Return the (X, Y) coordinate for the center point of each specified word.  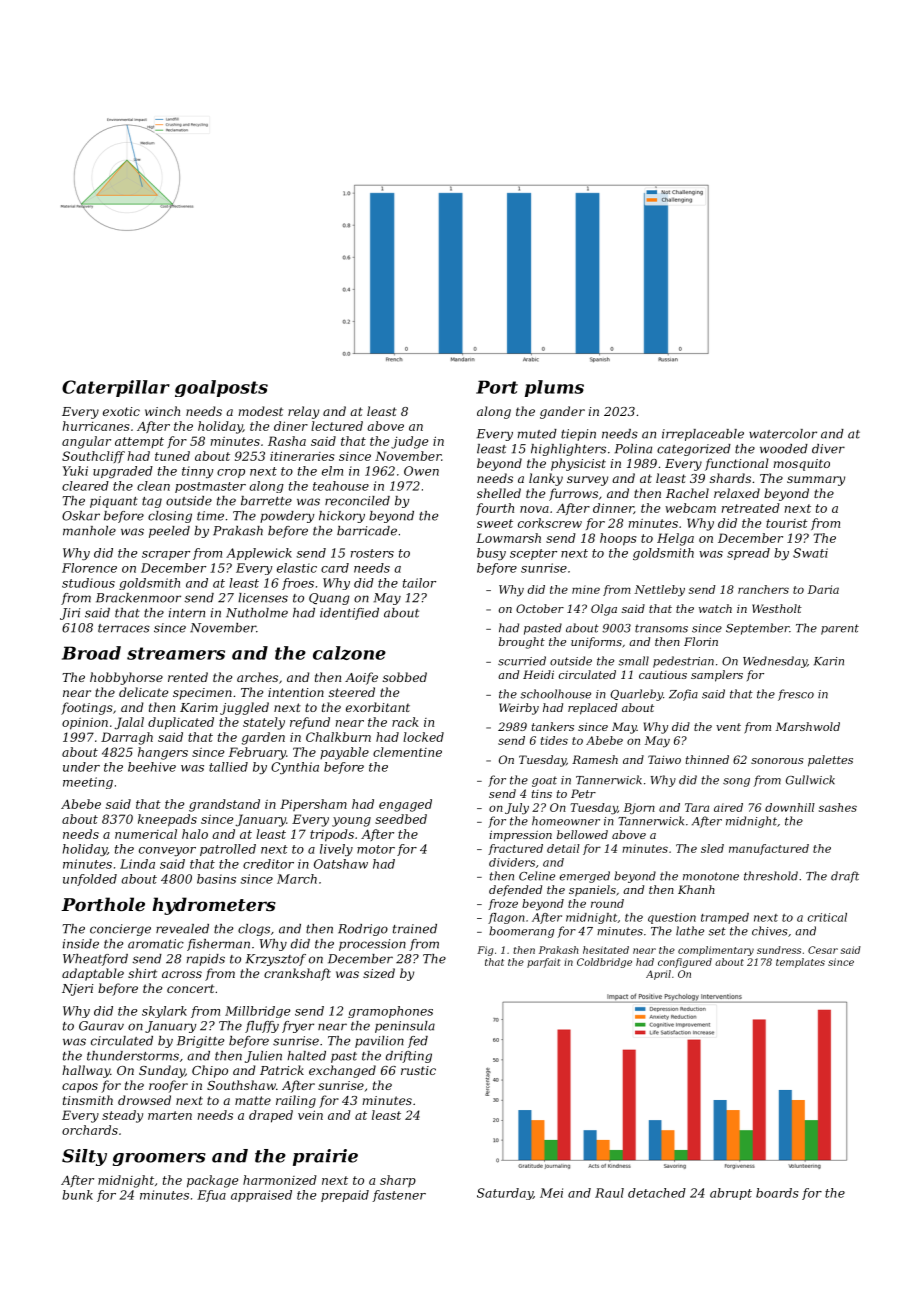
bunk (77, 1195)
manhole (89, 531)
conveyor (167, 851)
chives (770, 931)
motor (376, 849)
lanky (546, 479)
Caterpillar (116, 388)
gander (562, 412)
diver (828, 449)
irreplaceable (703, 435)
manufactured (769, 849)
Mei (551, 1193)
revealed (182, 929)
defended (515, 890)
